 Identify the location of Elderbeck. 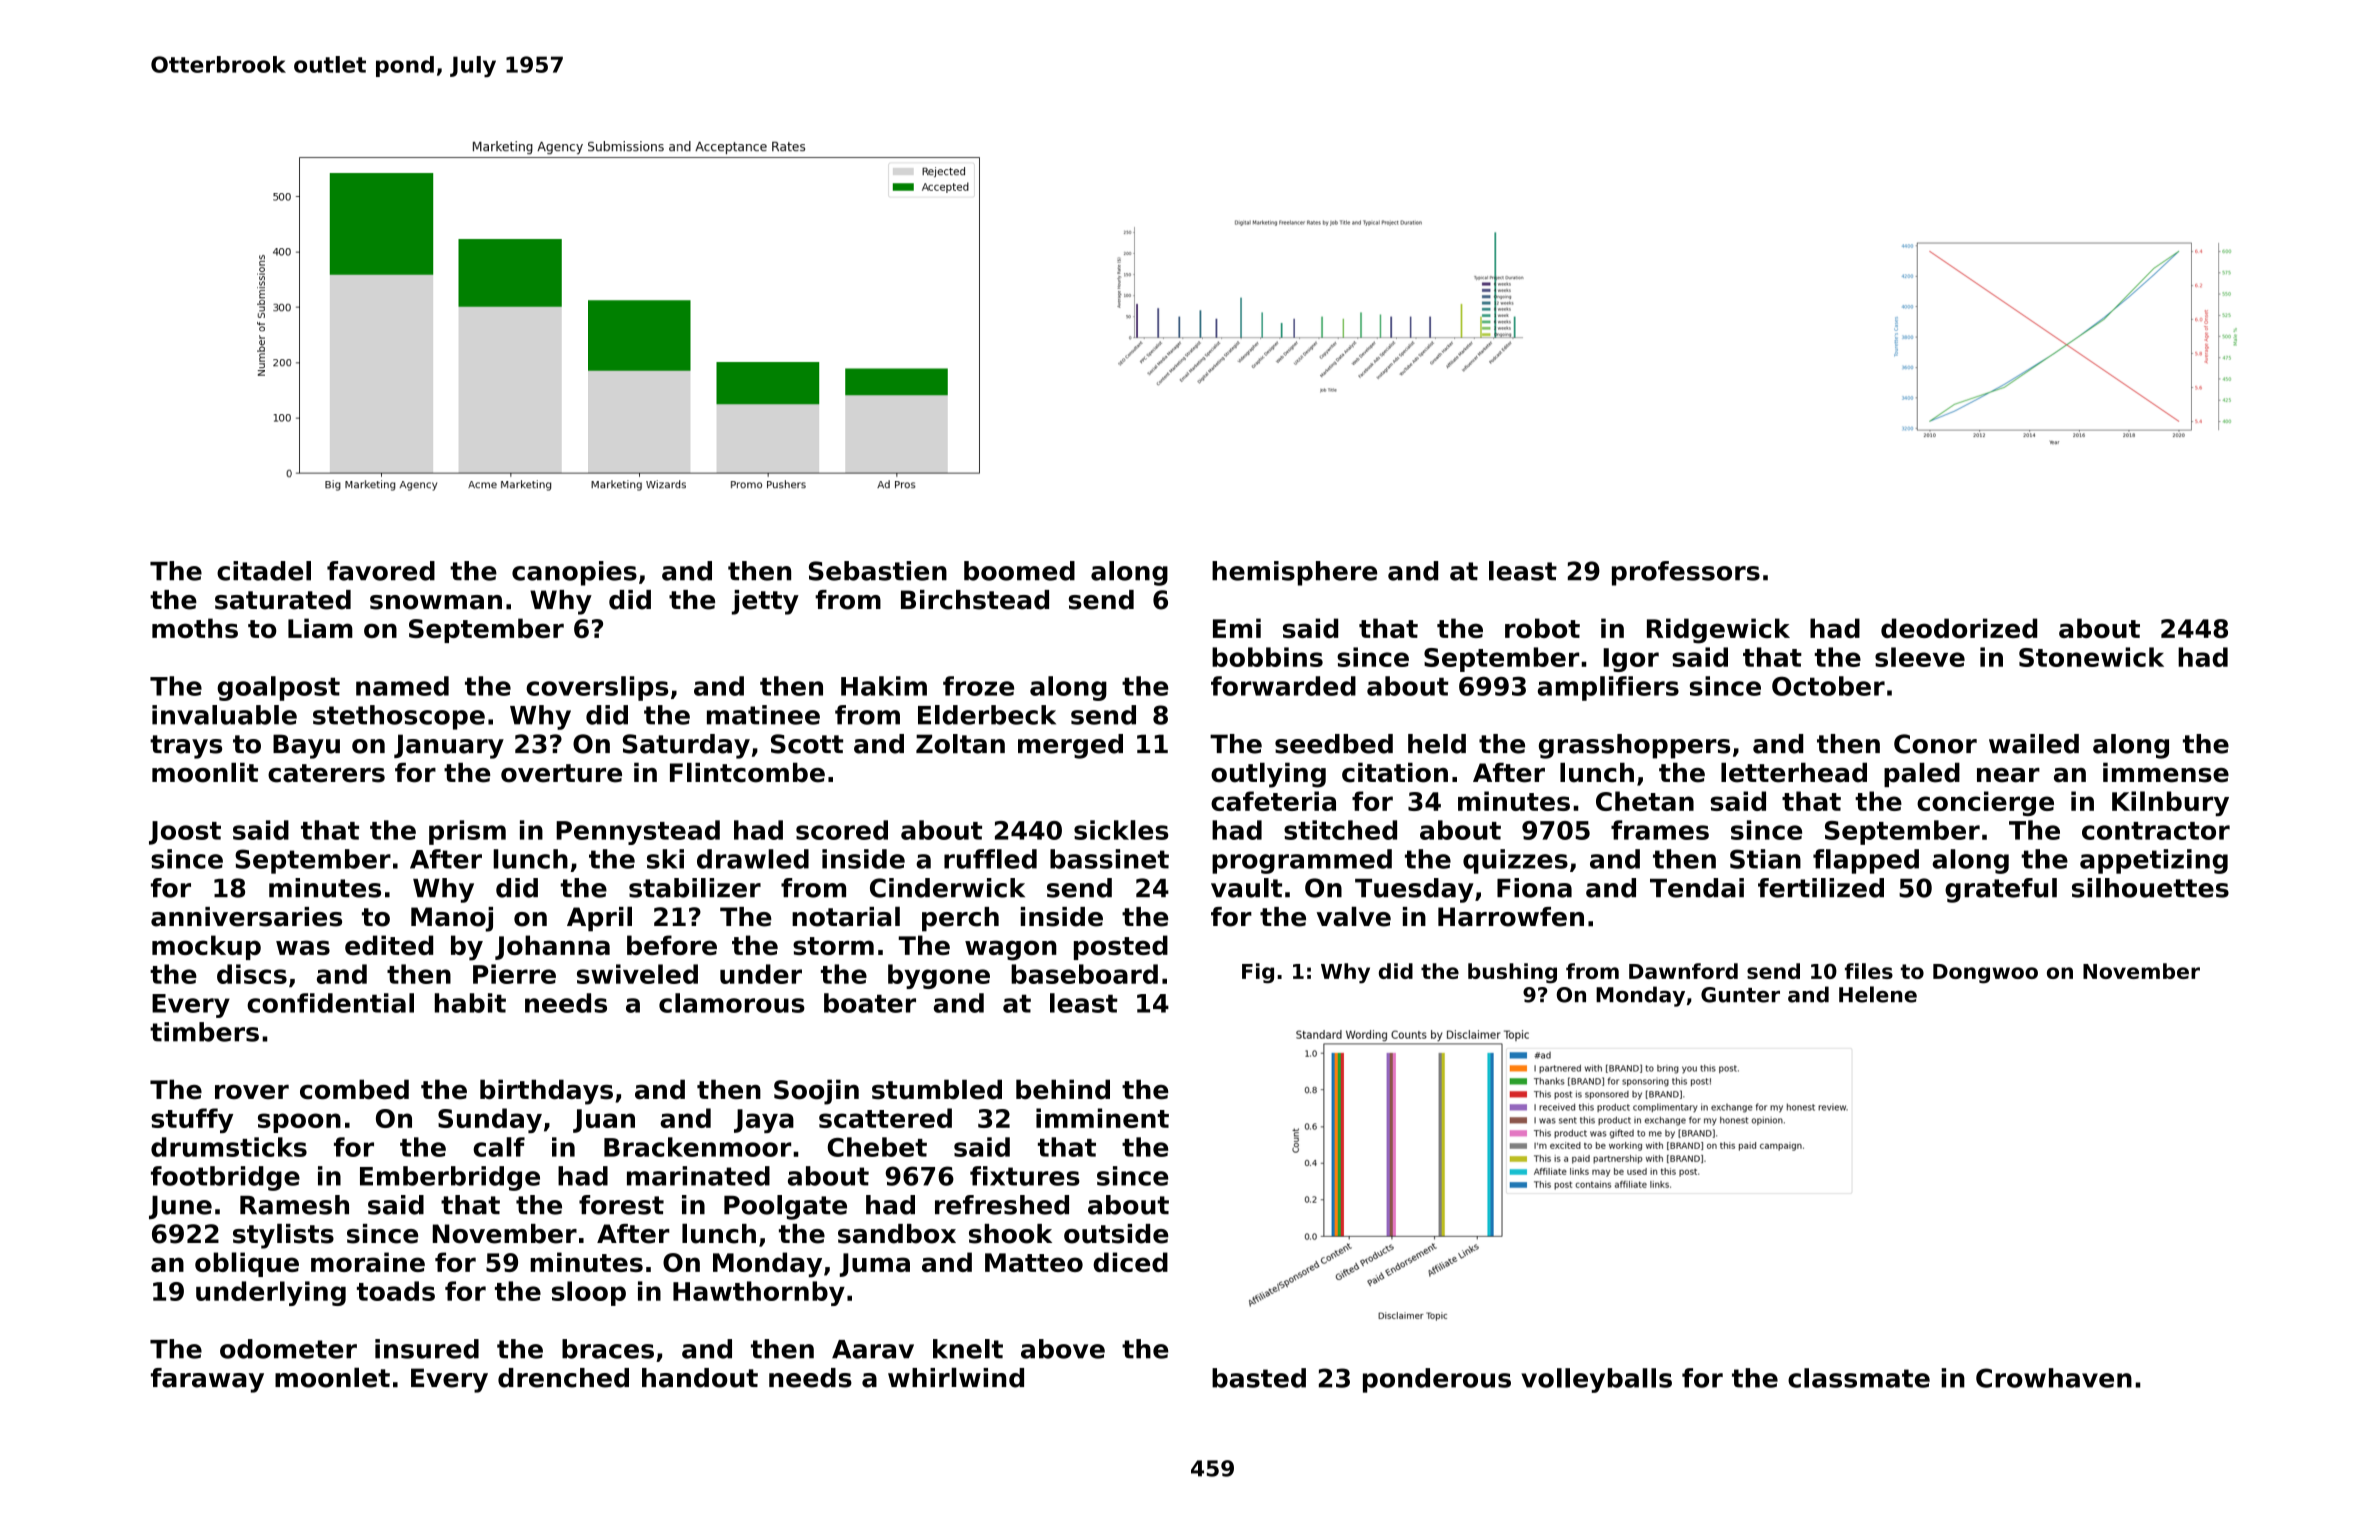
(987, 715).
